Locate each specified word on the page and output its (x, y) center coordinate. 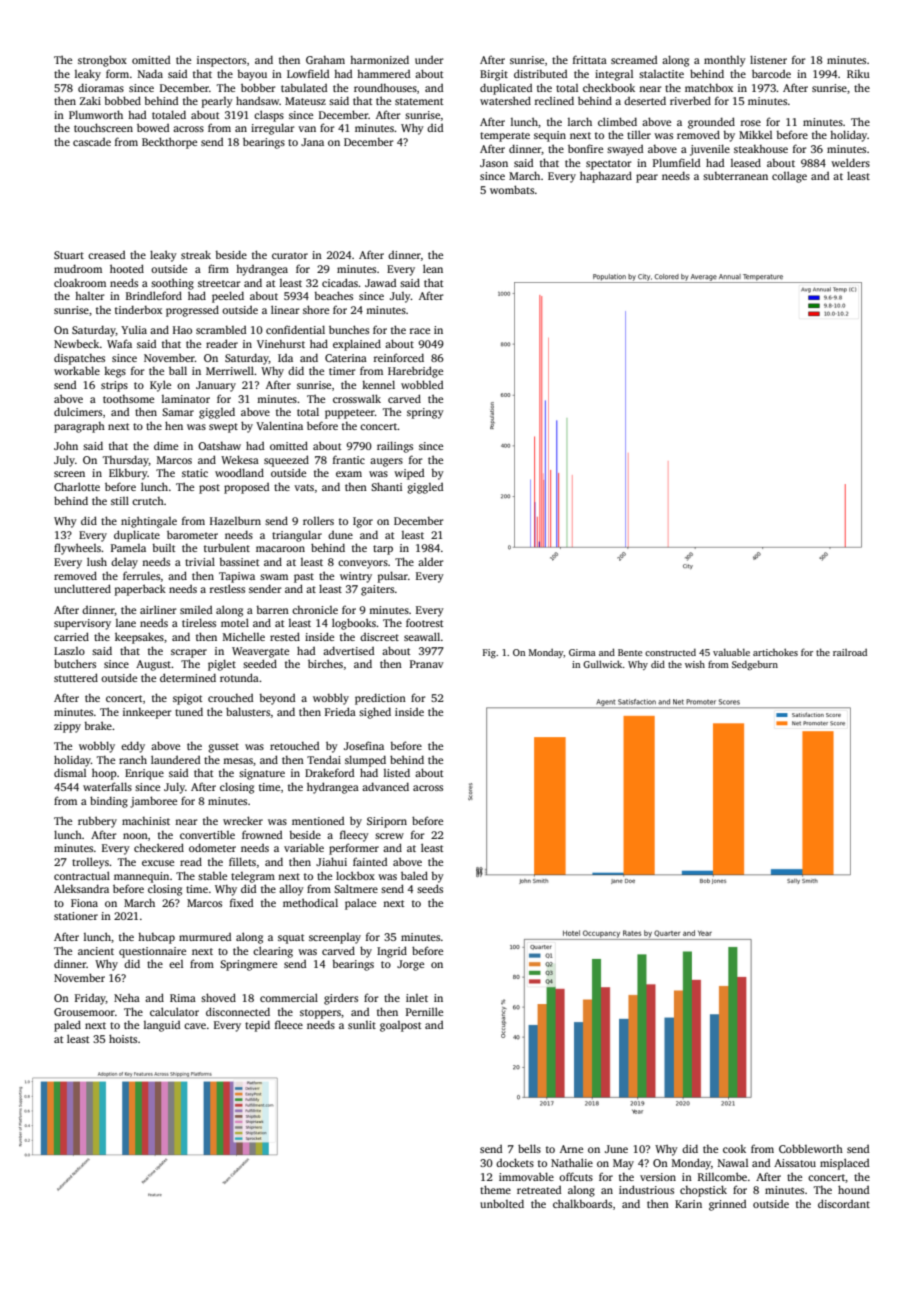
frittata (590, 59)
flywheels (77, 549)
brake (98, 725)
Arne (571, 1149)
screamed (634, 60)
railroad (850, 652)
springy (425, 413)
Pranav (427, 664)
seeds (430, 888)
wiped (409, 474)
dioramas (101, 87)
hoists (123, 1038)
